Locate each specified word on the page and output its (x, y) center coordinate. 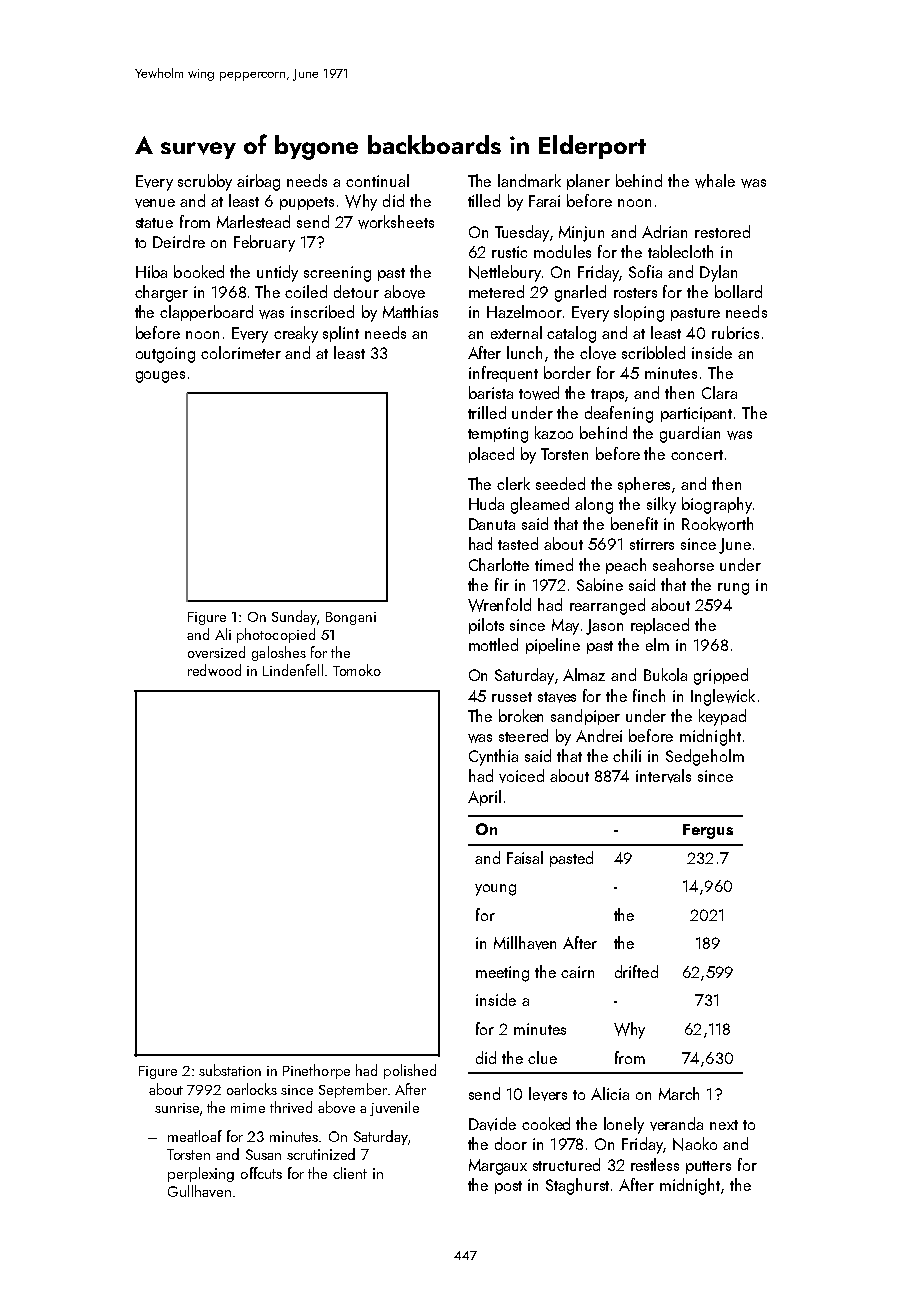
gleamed (540, 505)
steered (523, 735)
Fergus (708, 831)
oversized (216, 652)
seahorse (683, 564)
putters (708, 1167)
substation (230, 1070)
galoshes (279, 653)
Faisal (525, 857)
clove (598, 353)
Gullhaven (199, 1191)
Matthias (410, 311)
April (484, 798)
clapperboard (206, 313)
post (508, 1187)
